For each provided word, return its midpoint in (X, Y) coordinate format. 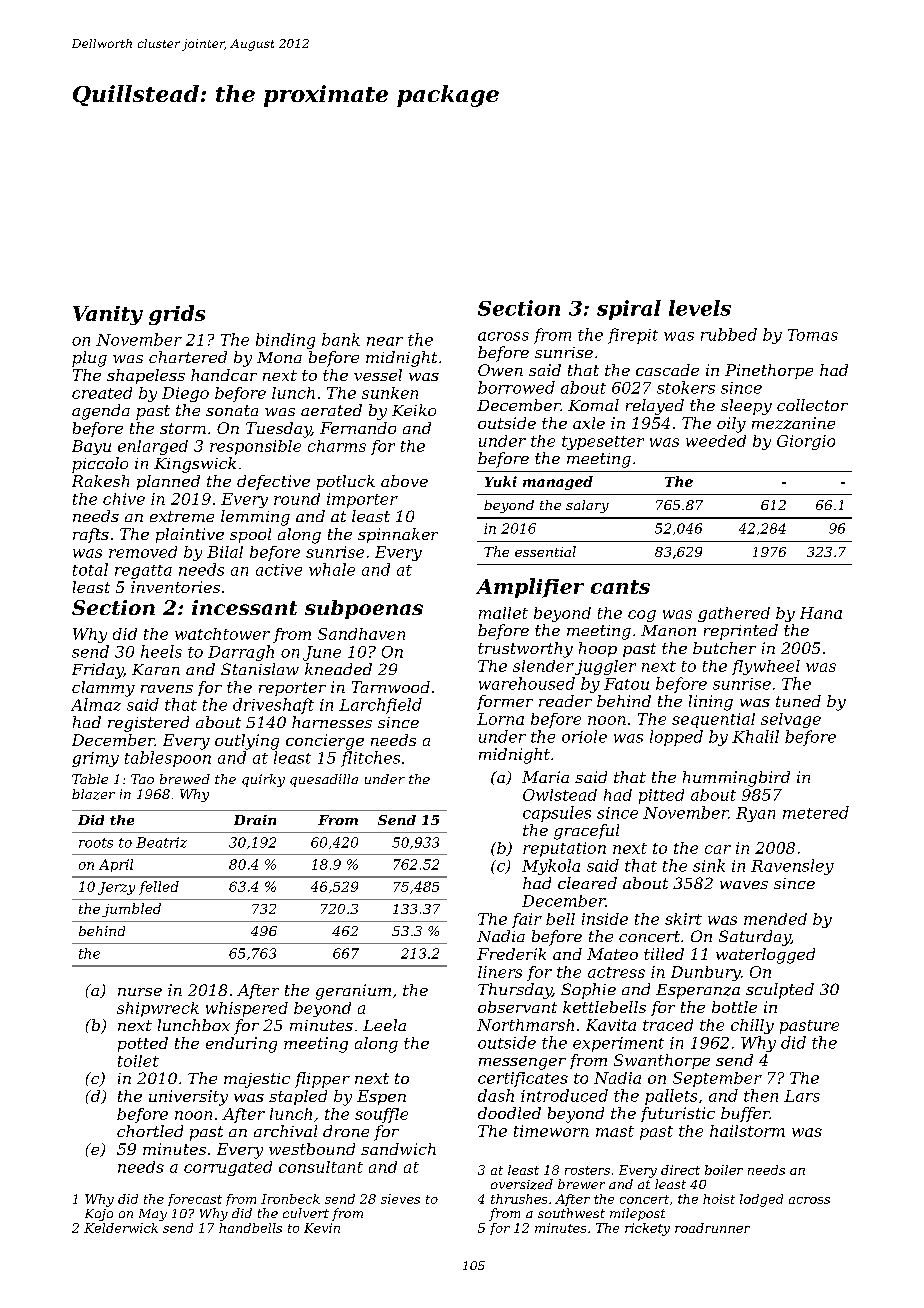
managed (558, 483)
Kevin (322, 1228)
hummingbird (736, 779)
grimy (95, 759)
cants (620, 587)
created (102, 393)
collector (812, 405)
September (717, 1079)
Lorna (500, 719)
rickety (647, 1229)
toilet (138, 1061)
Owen (500, 370)
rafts (91, 535)
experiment (618, 1044)
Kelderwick (121, 1228)
